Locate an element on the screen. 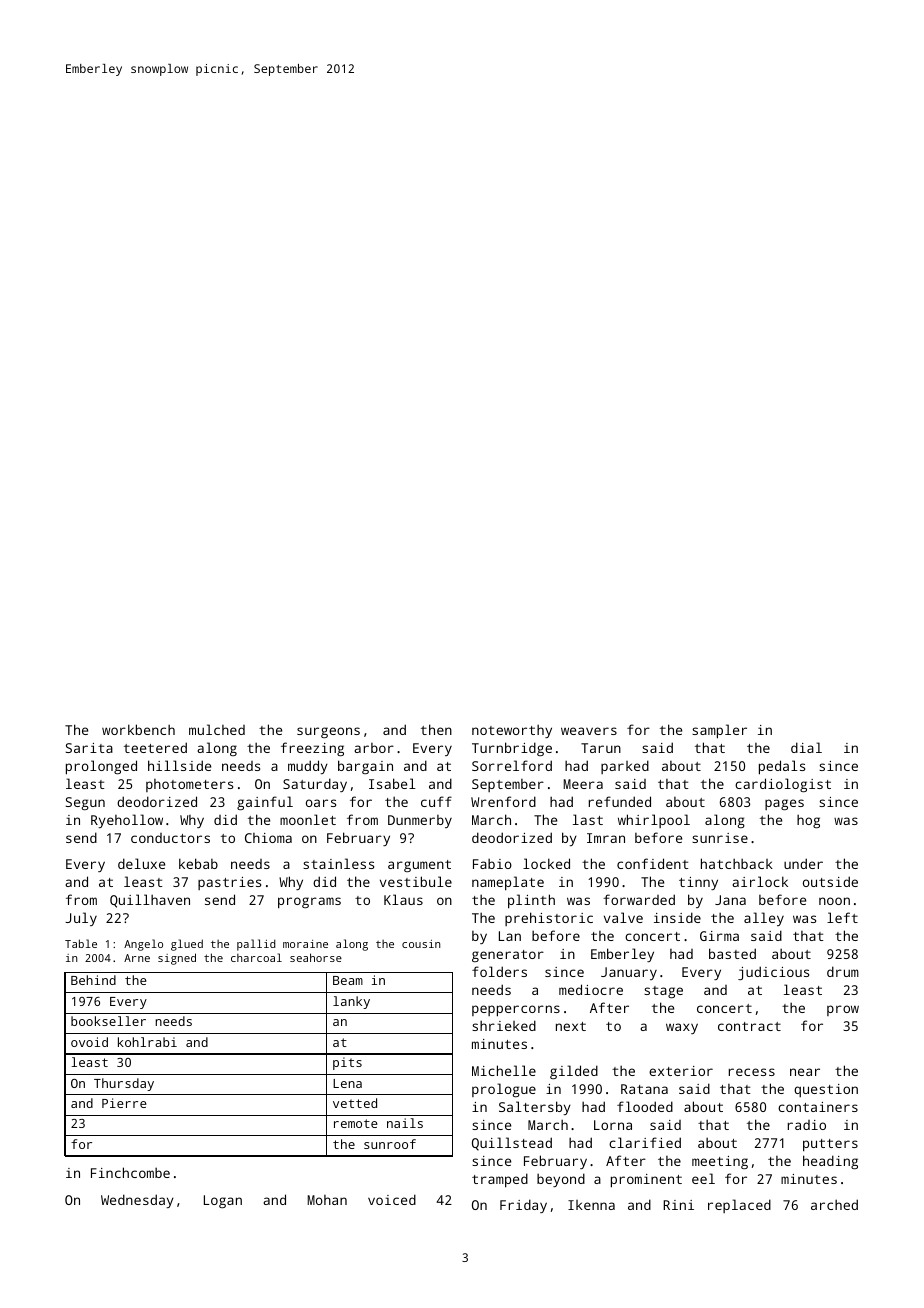 The image size is (924, 1308). Logan is located at coordinates (223, 1201).
